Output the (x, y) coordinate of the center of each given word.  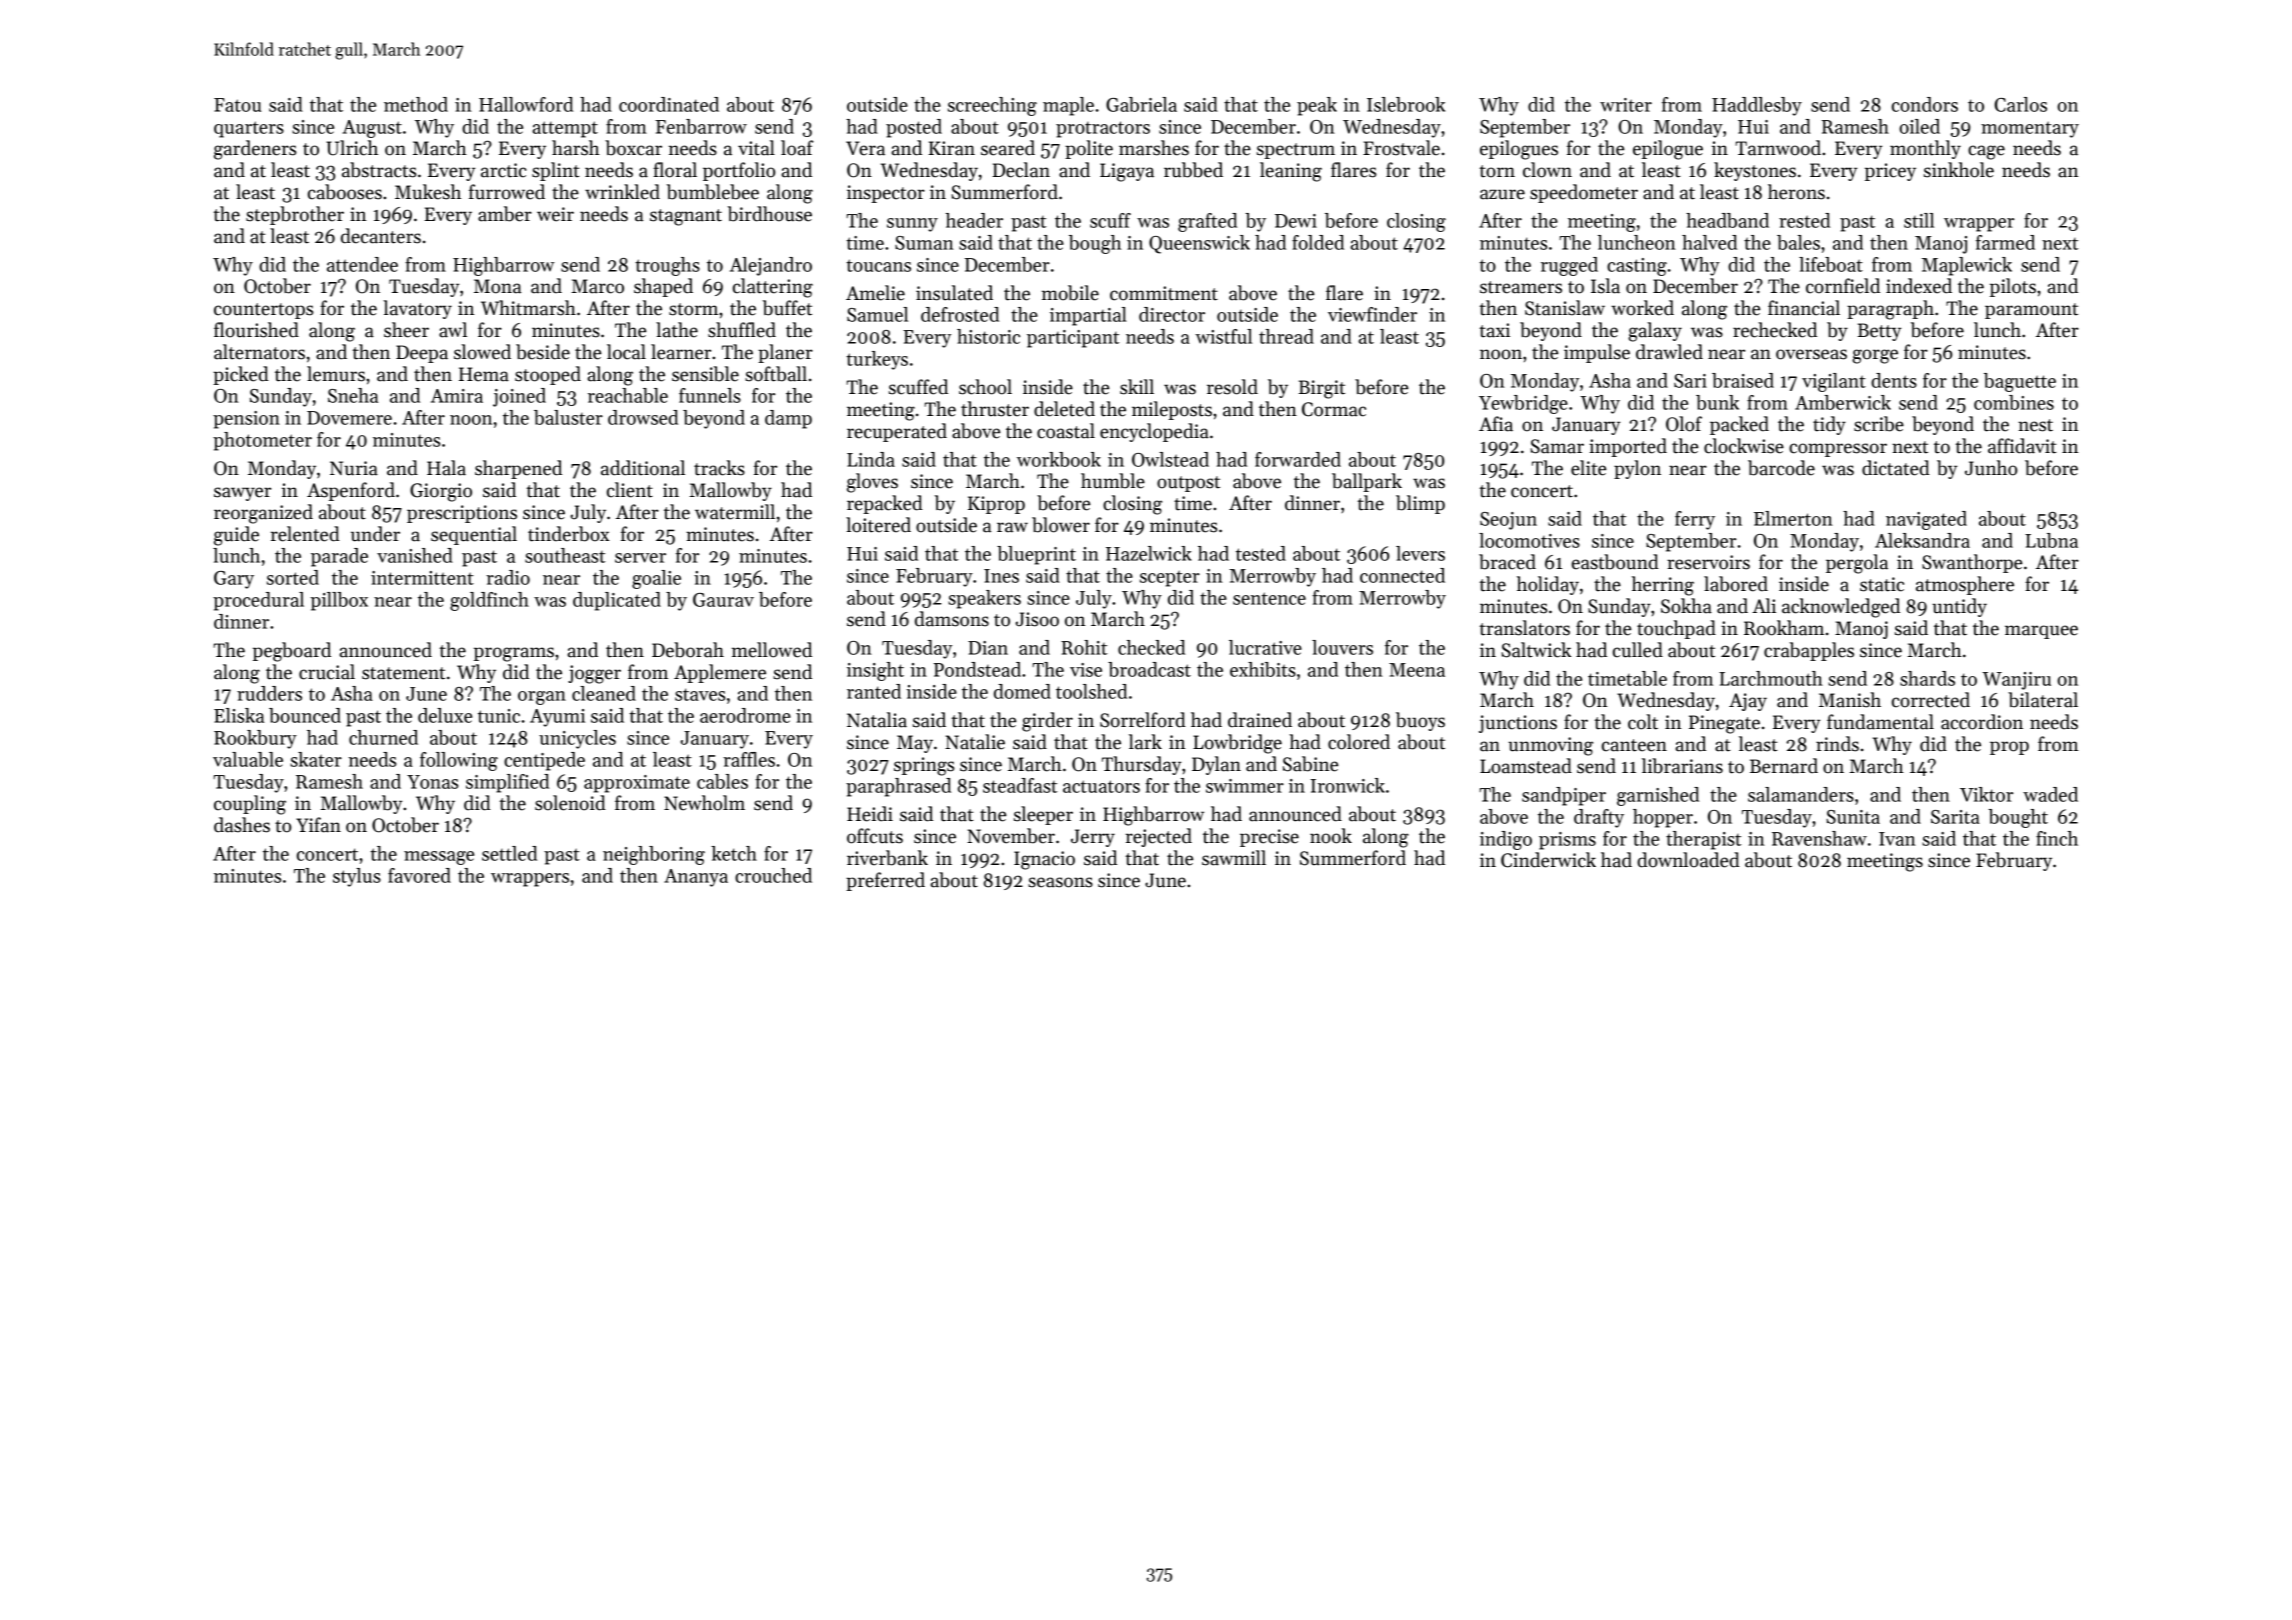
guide (236, 536)
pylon (1637, 469)
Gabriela (1141, 104)
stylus (357, 877)
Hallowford (526, 104)
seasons (1060, 882)
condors (1925, 104)
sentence (1269, 598)
